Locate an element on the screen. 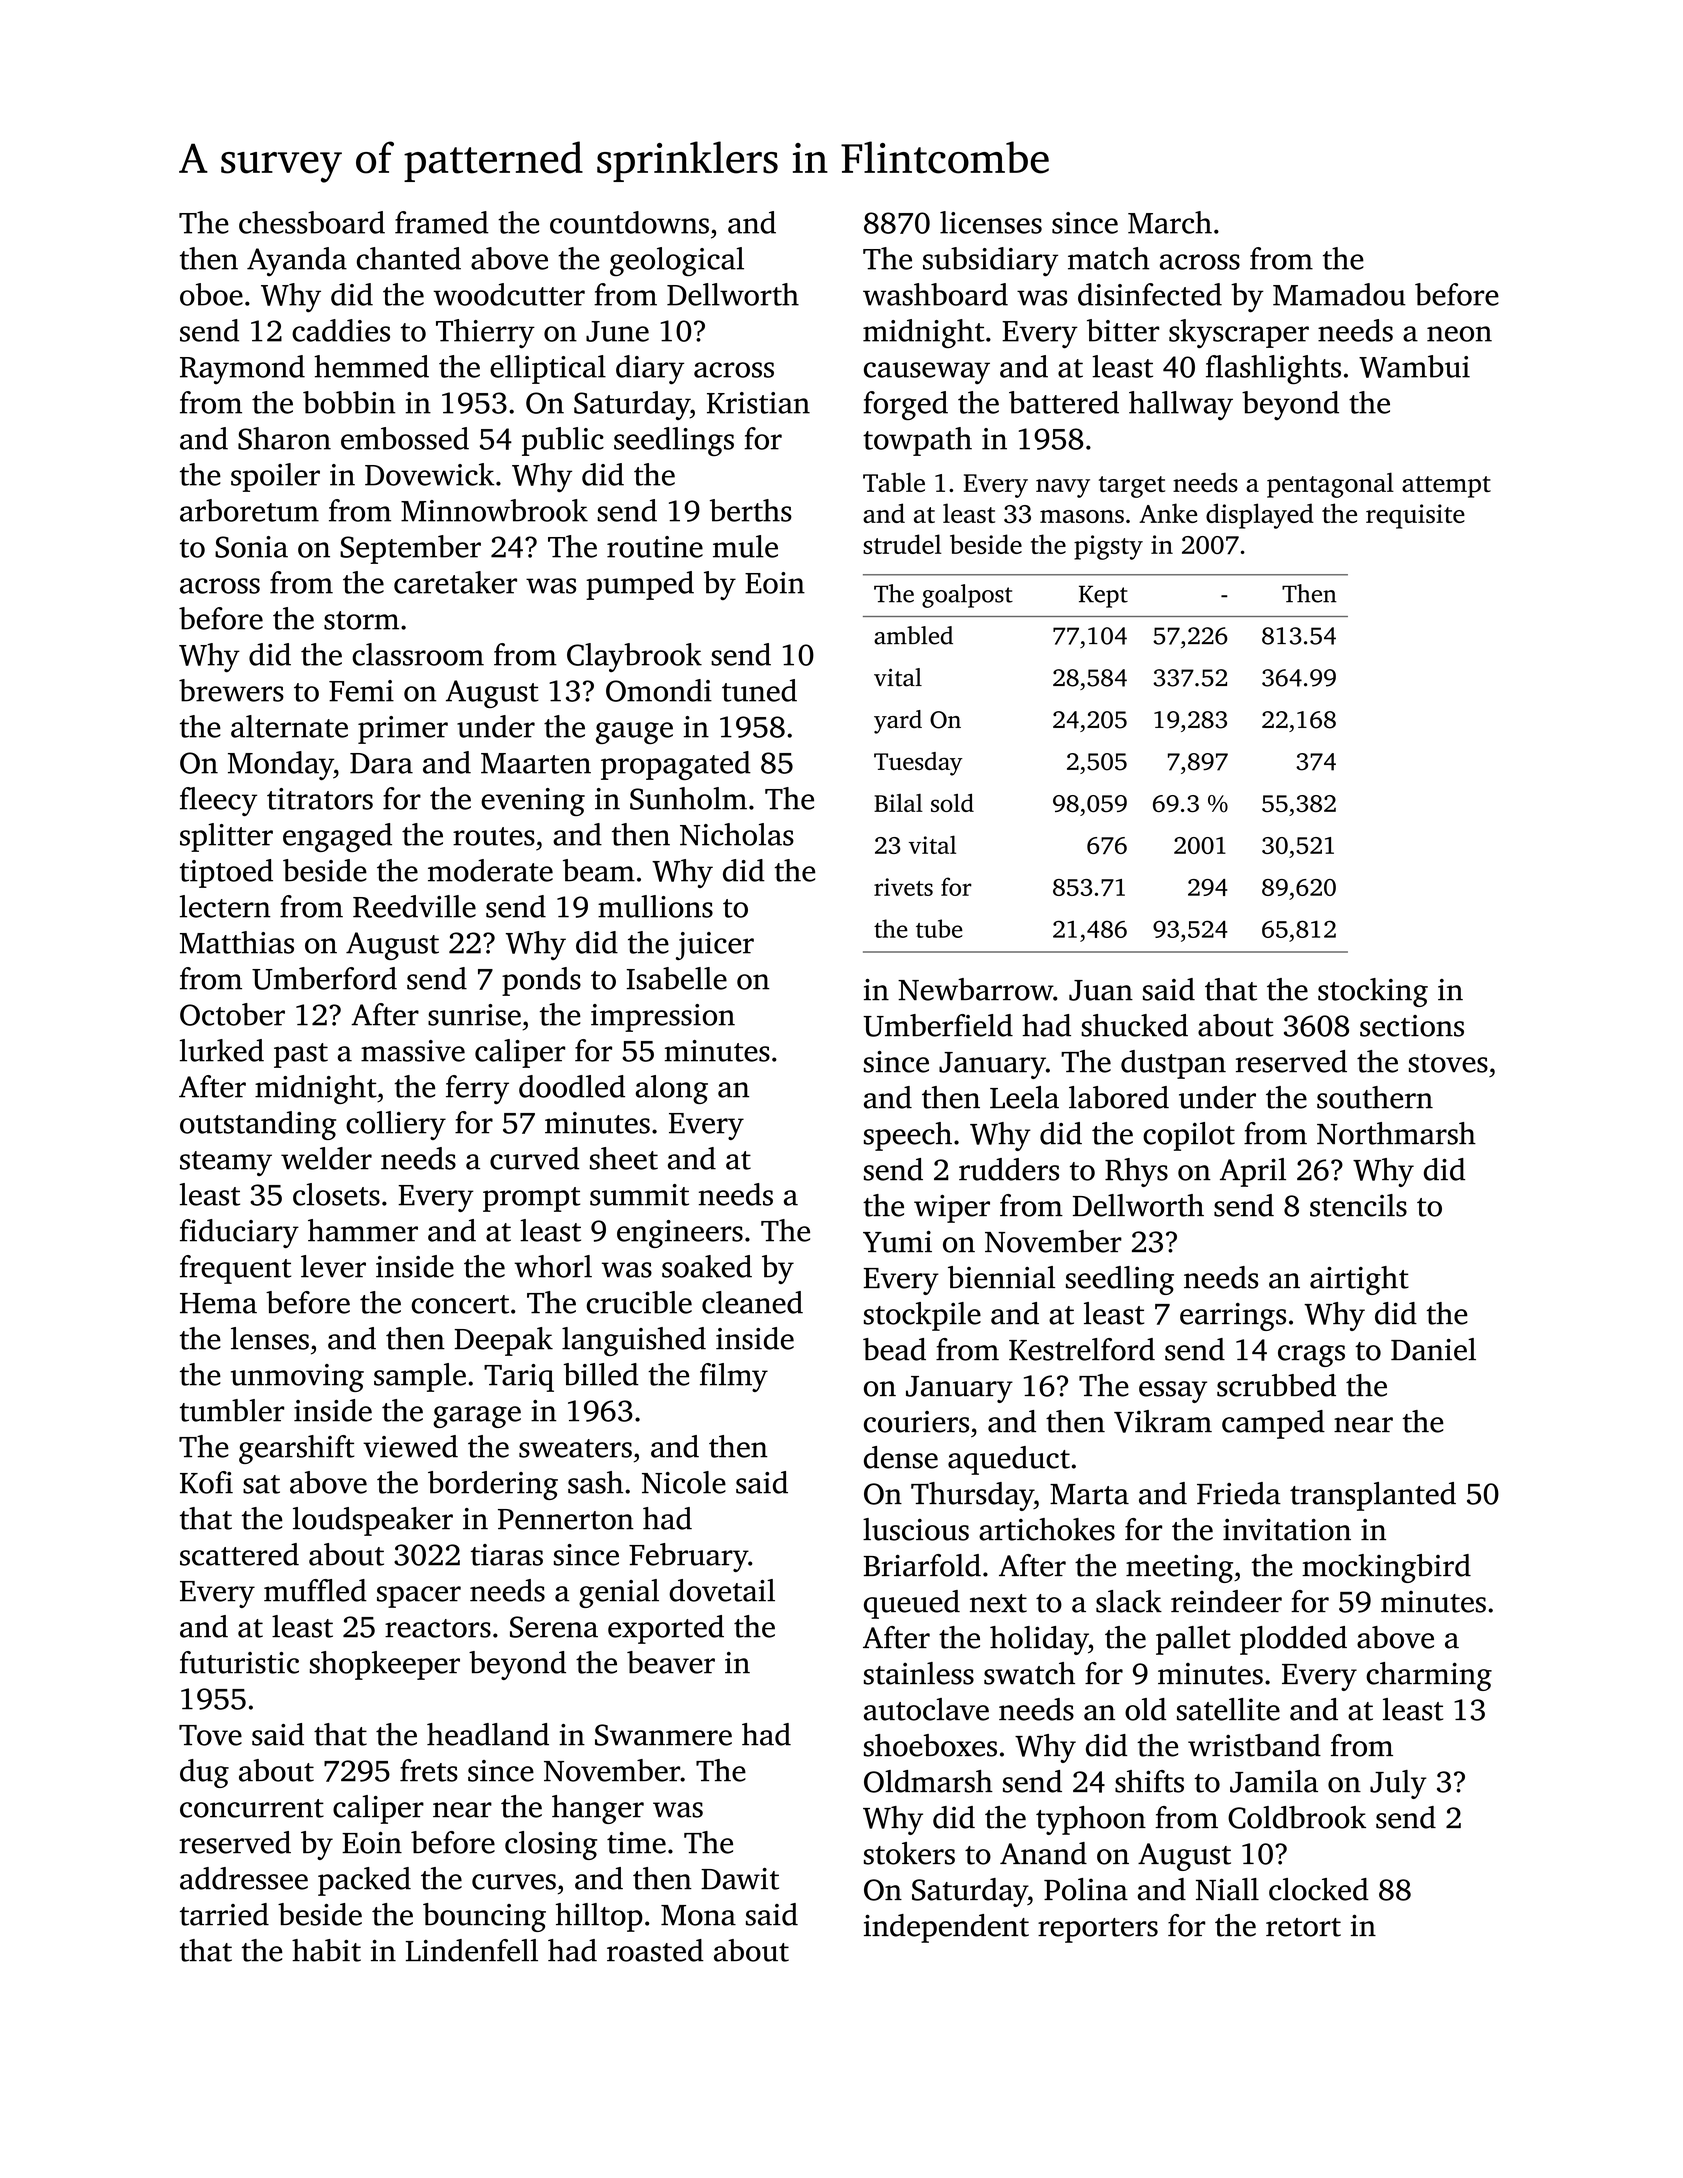 The width and height of the screenshot is (1683, 2178). Kept is located at coordinates (1103, 596).
